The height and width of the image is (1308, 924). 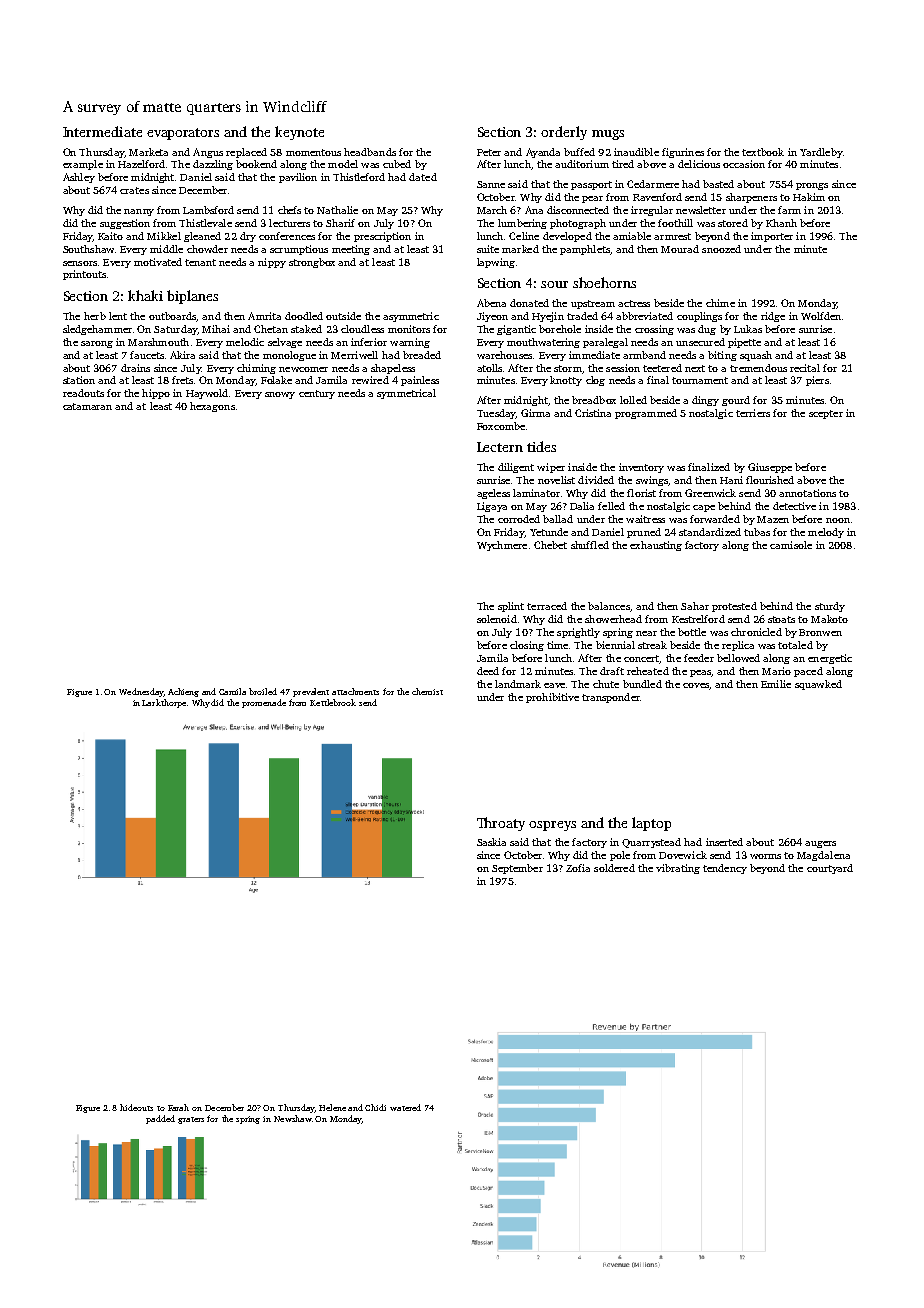 What do you see at coordinates (164, 703) in the image?
I see `Larkthorpe` at bounding box center [164, 703].
